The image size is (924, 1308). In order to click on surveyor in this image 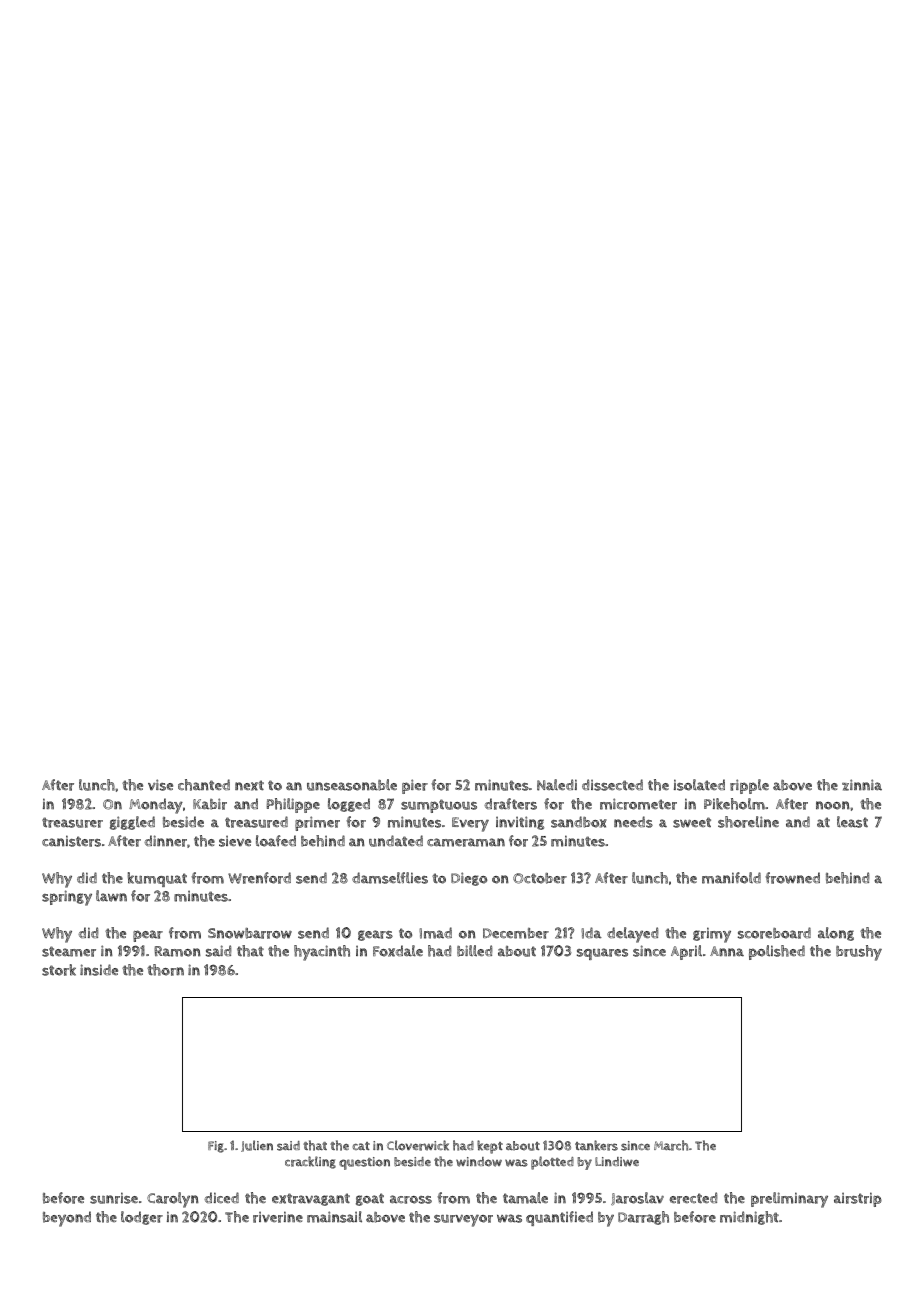, I will do `click(463, 1220)`.
